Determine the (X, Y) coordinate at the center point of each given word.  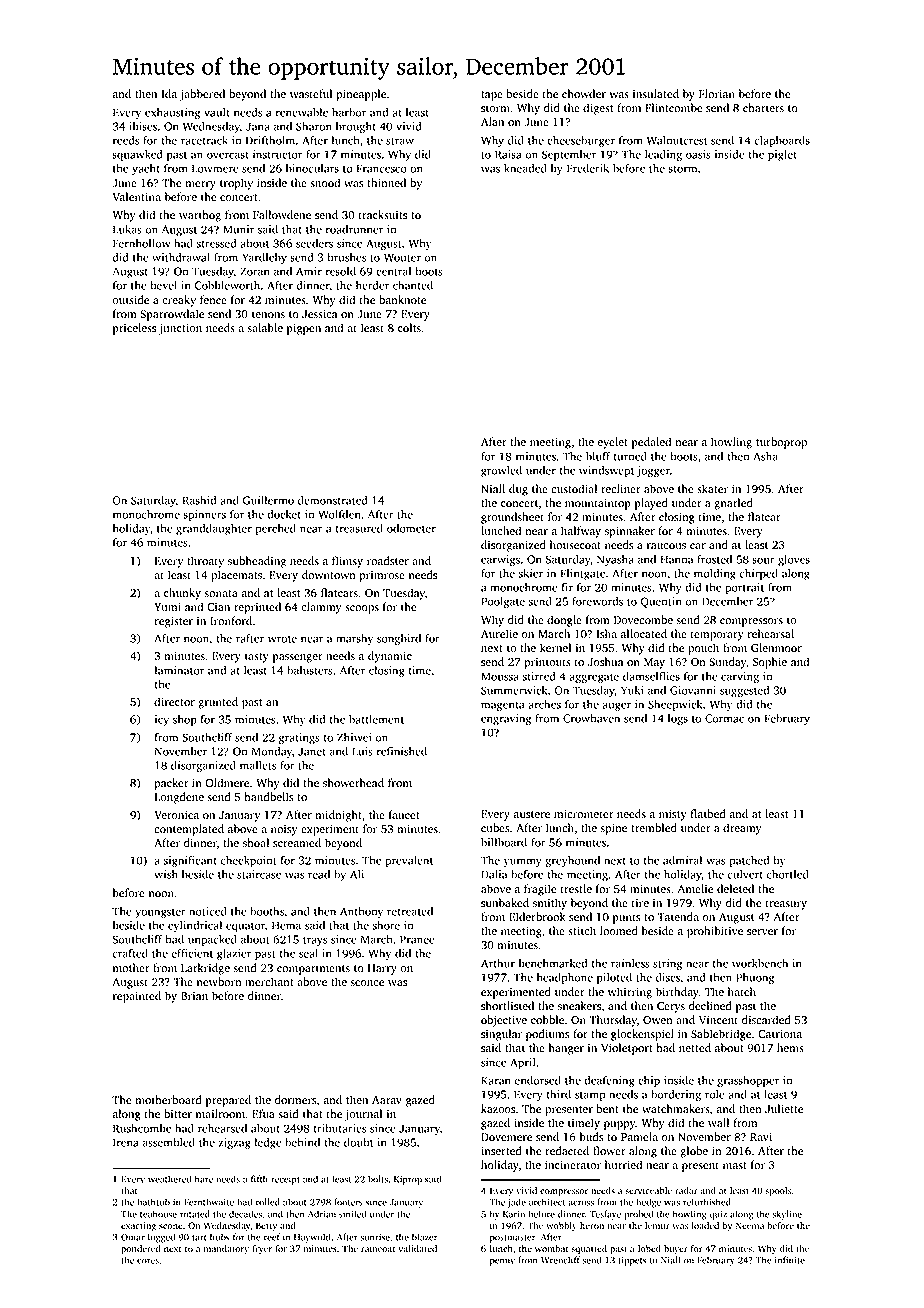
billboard (504, 842)
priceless (134, 329)
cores (148, 1261)
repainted (137, 997)
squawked (137, 155)
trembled (654, 828)
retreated (410, 911)
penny (502, 1262)
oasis (698, 154)
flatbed (708, 814)
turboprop (781, 443)
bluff (598, 456)
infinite (790, 1260)
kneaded (525, 168)
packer (171, 784)
